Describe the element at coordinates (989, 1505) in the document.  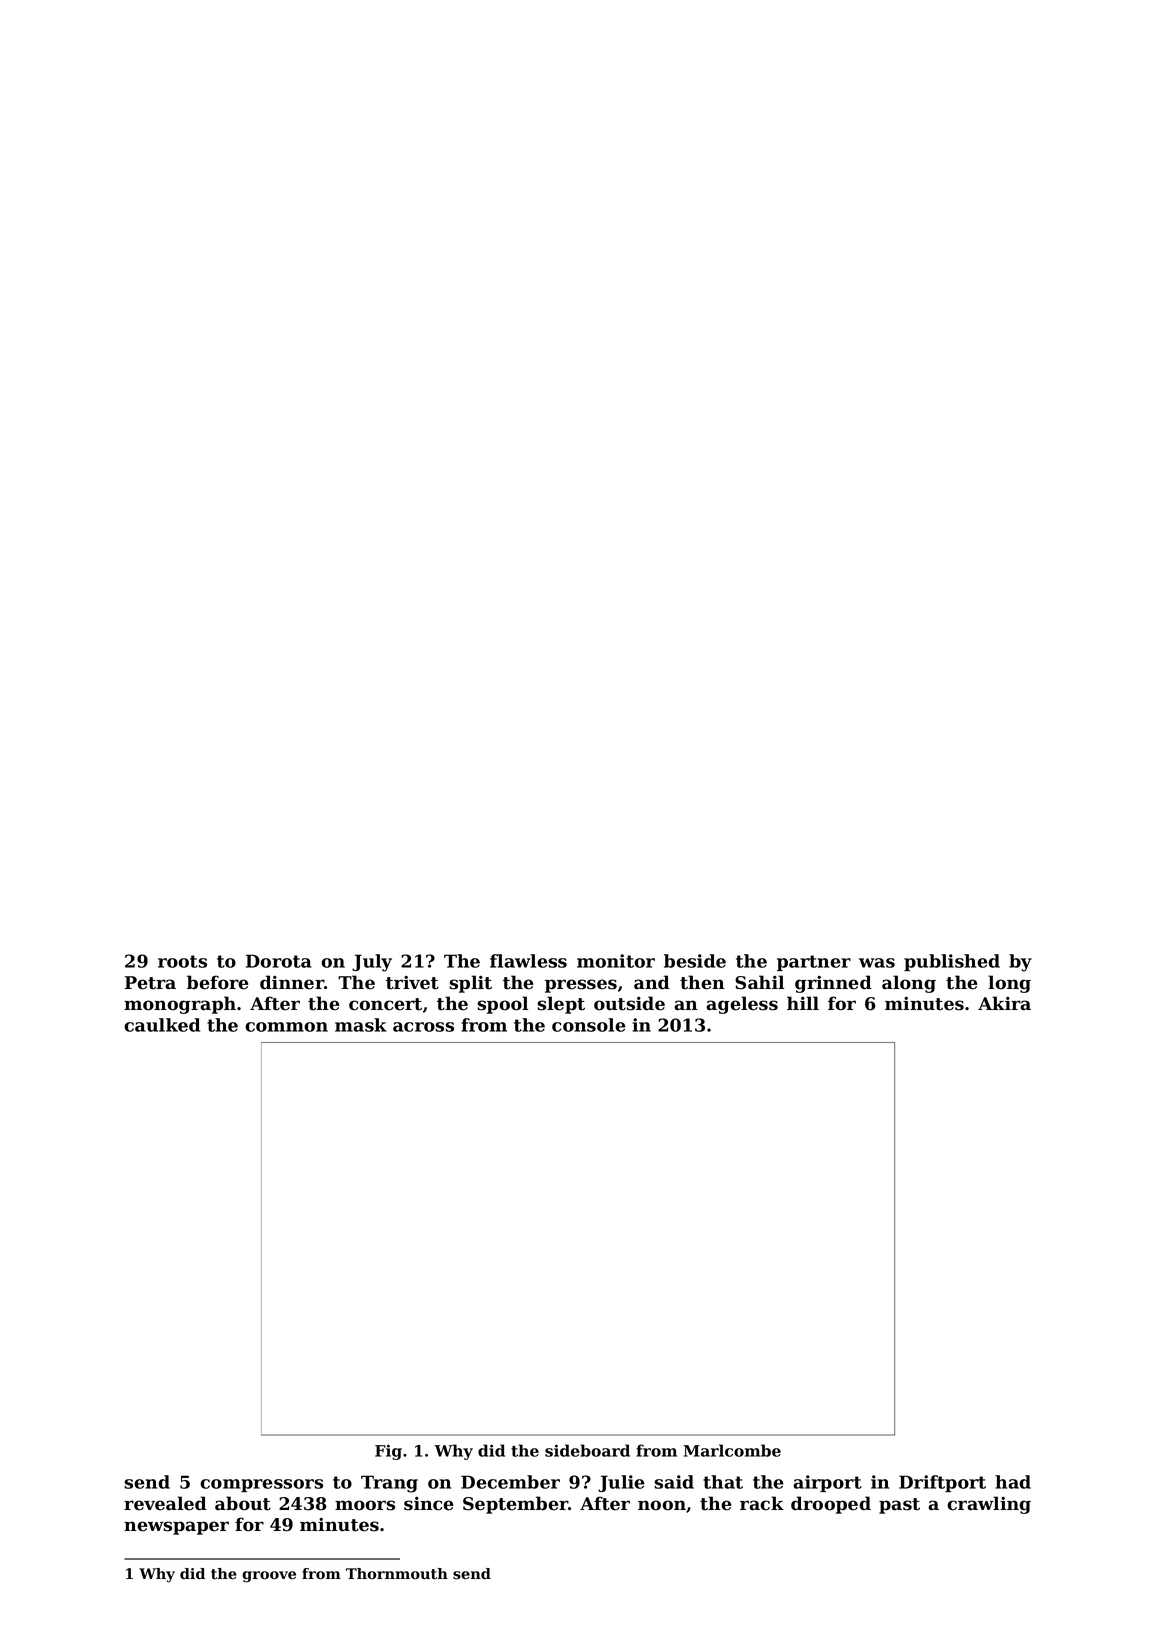
I see `crawling` at that location.
